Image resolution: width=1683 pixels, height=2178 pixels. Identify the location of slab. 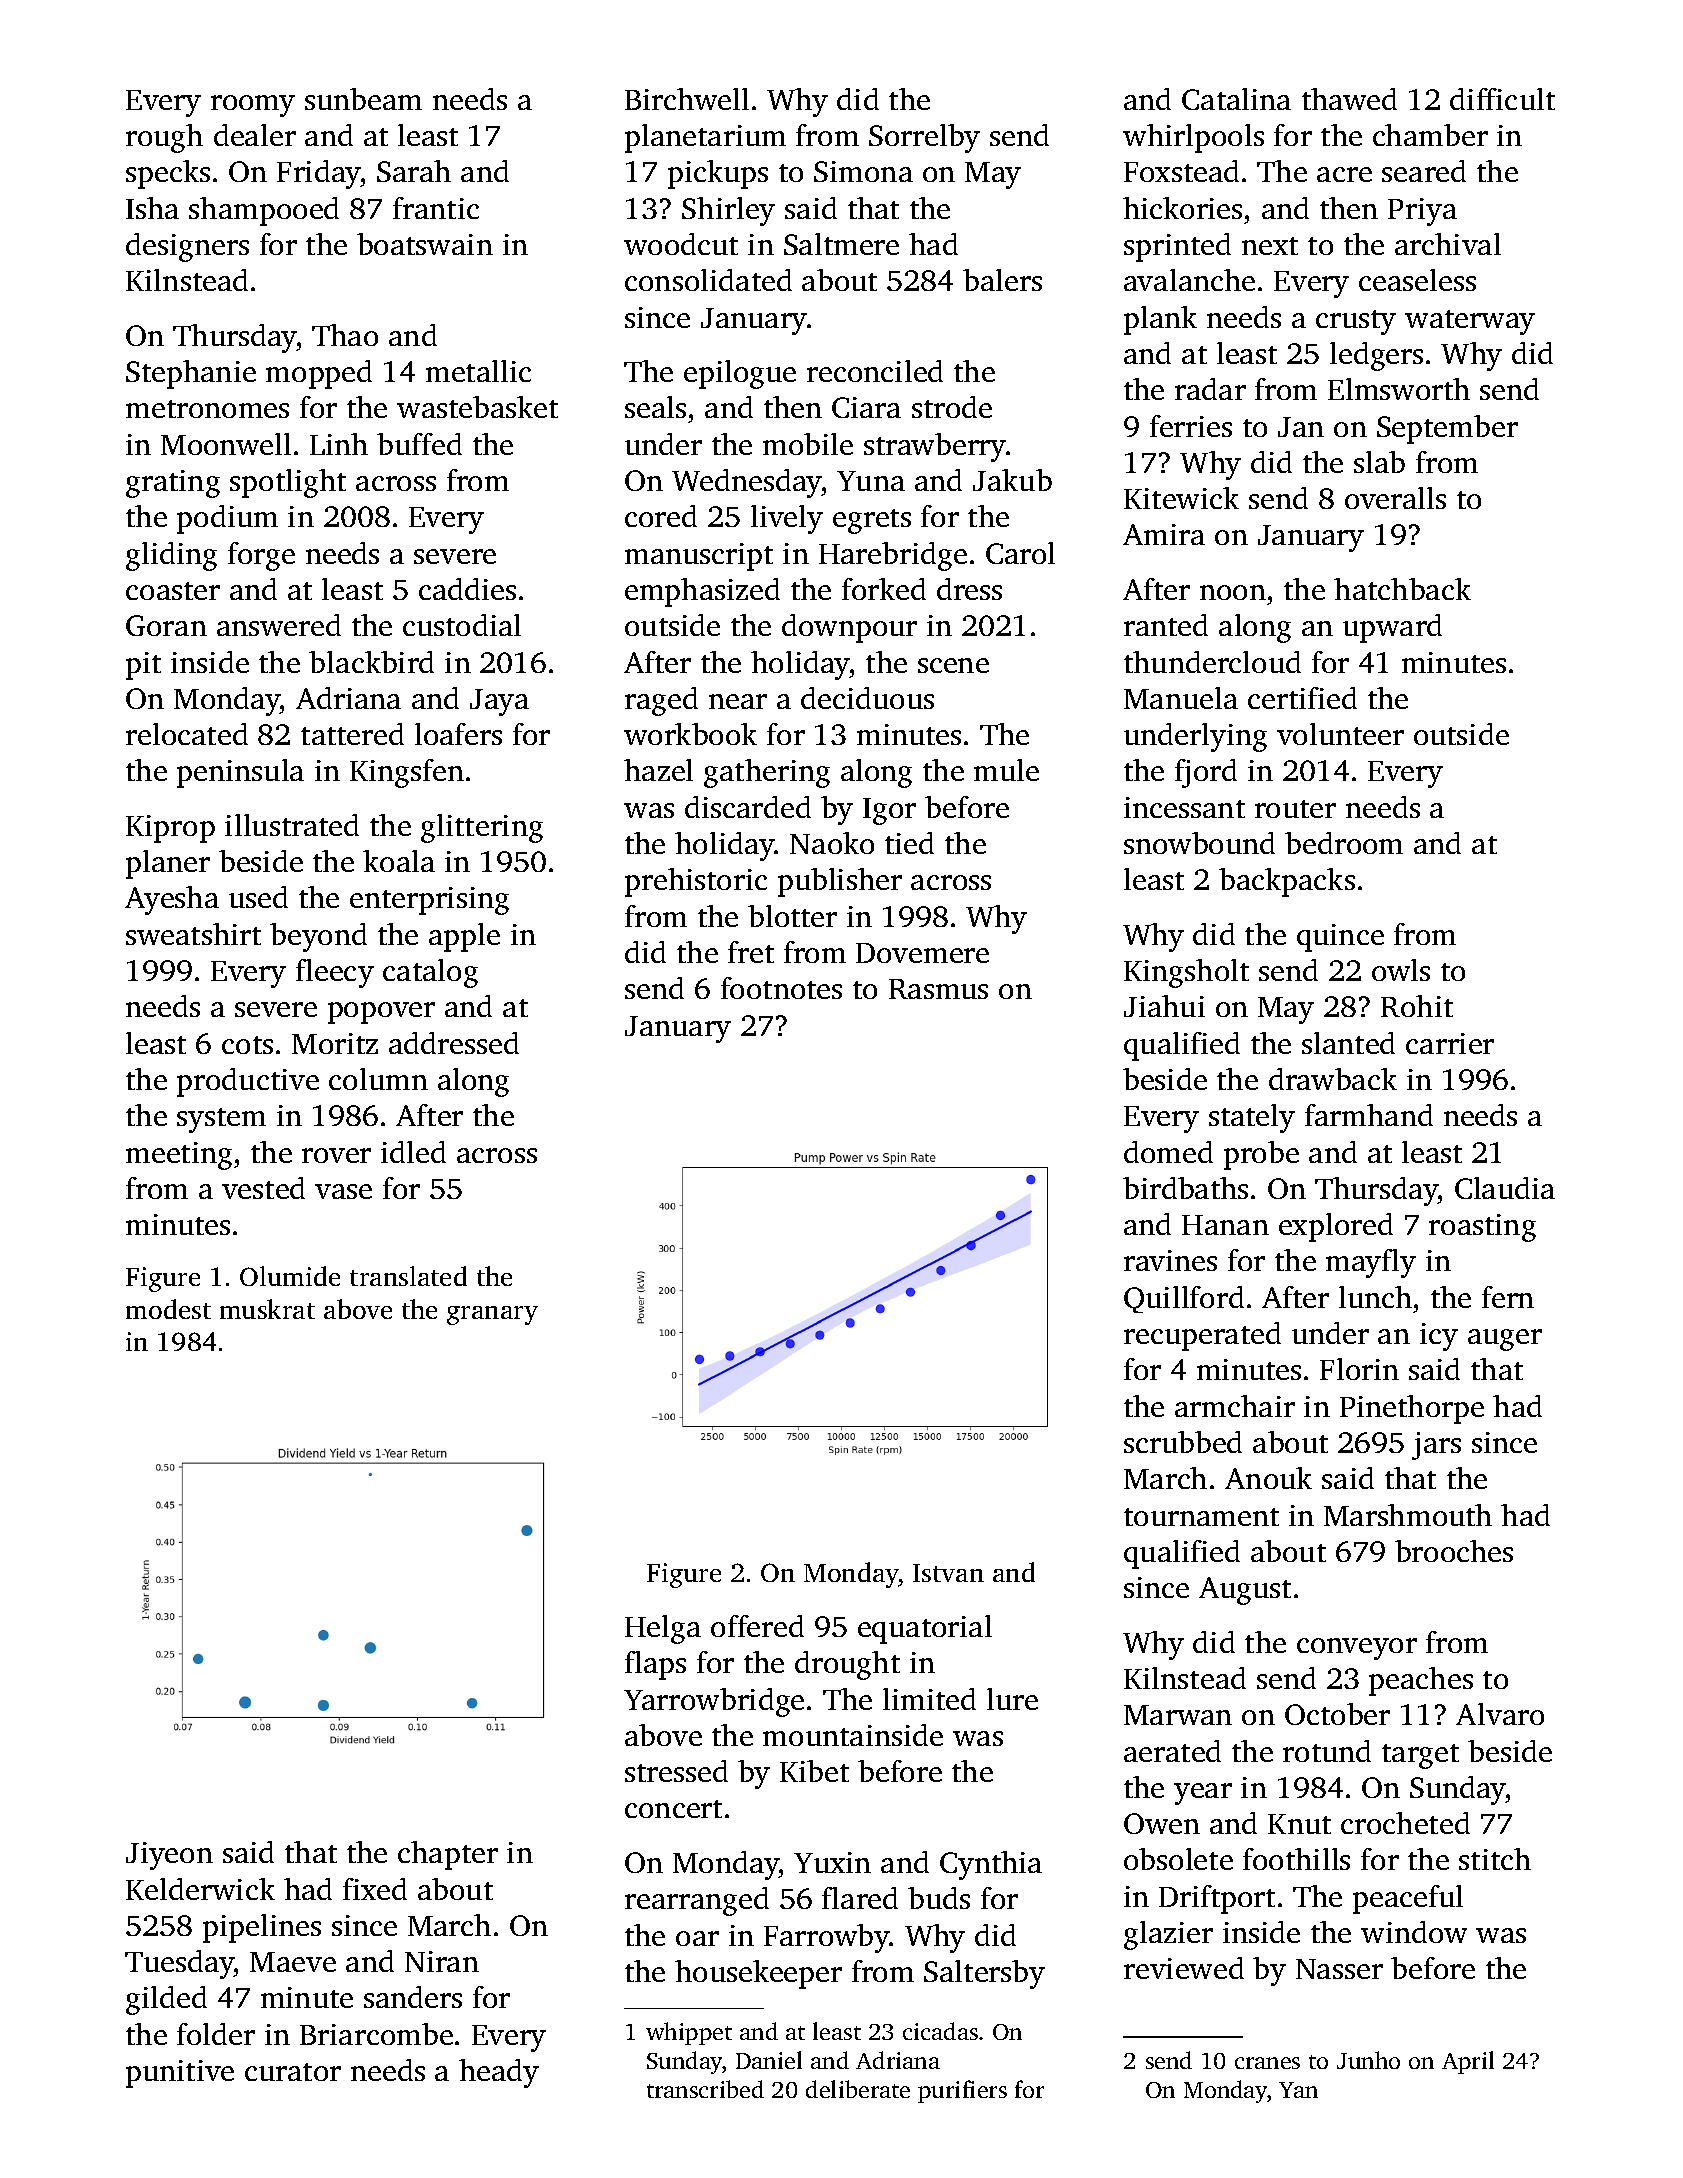
(1379, 462).
